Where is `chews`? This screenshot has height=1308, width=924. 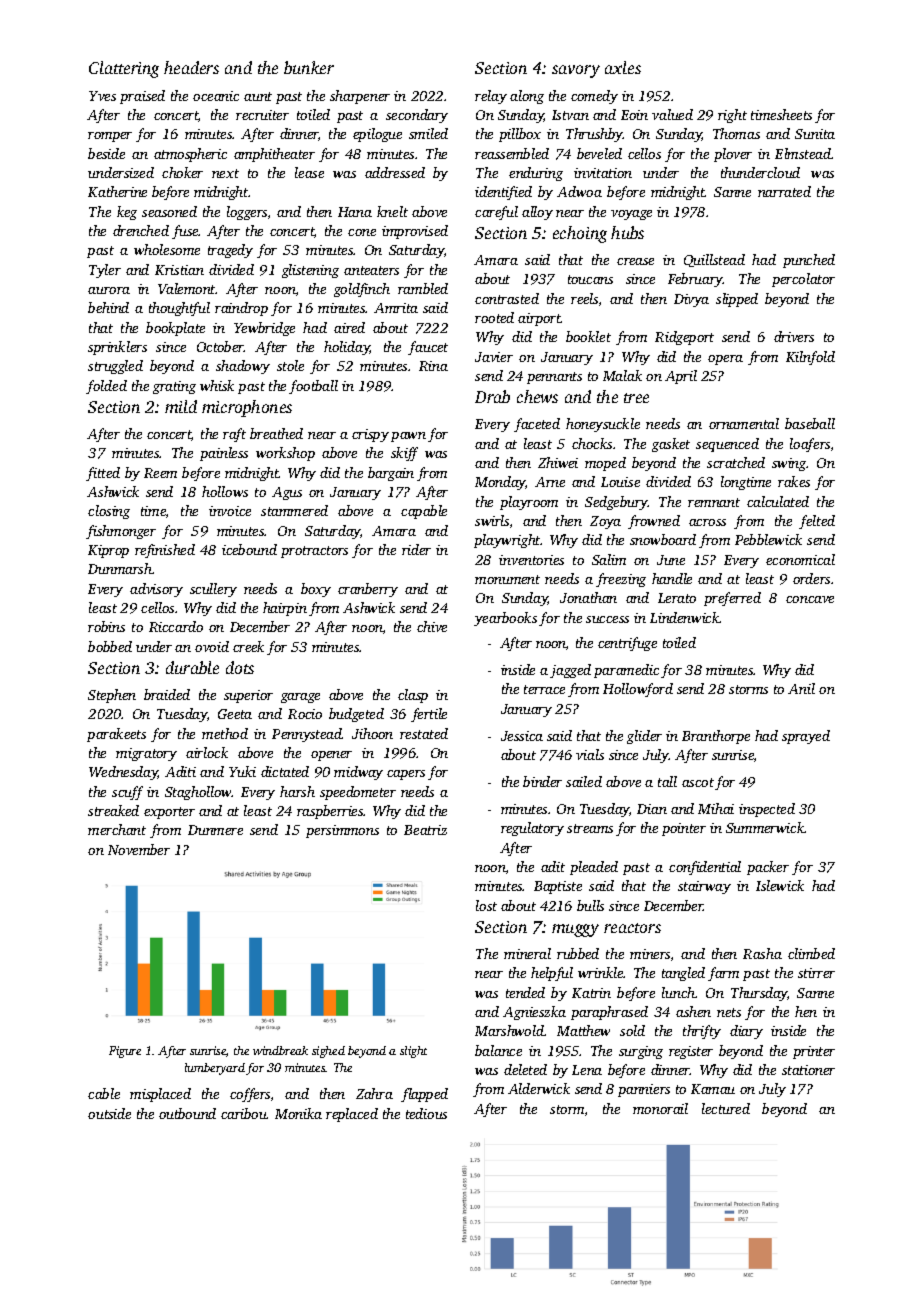 chews is located at coordinates (537, 396).
